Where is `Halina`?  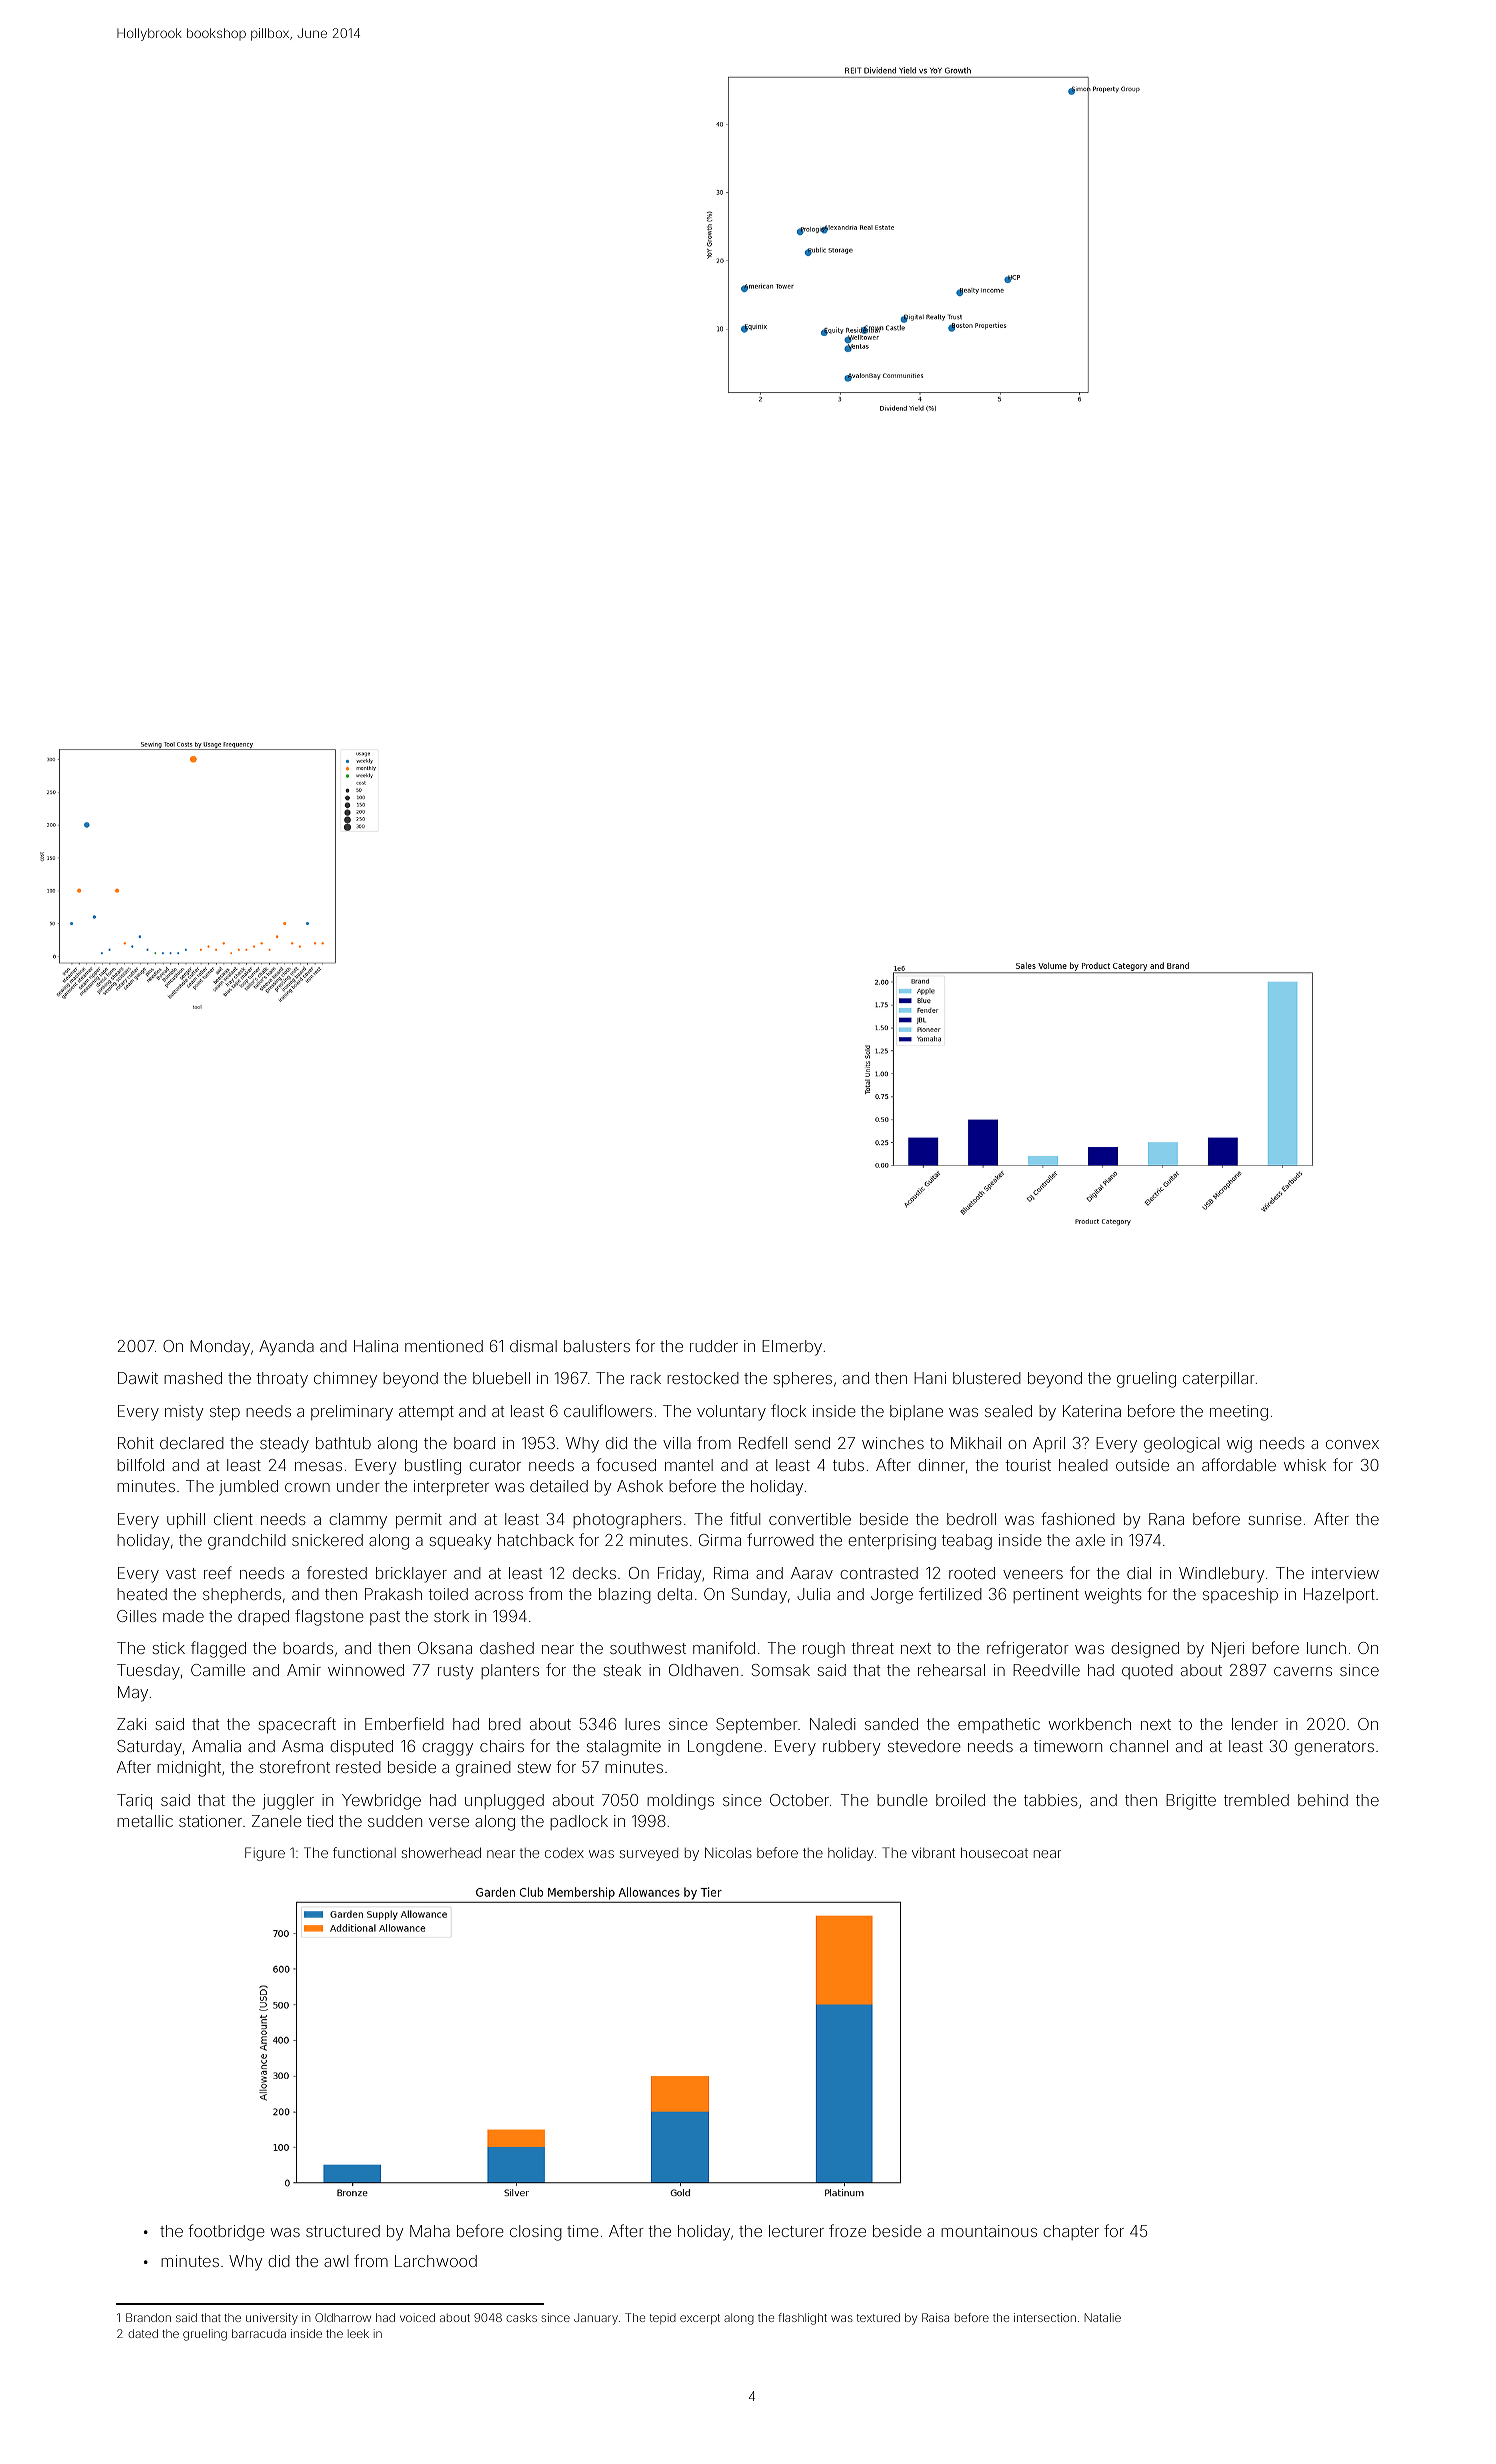 Halina is located at coordinates (376, 1346).
